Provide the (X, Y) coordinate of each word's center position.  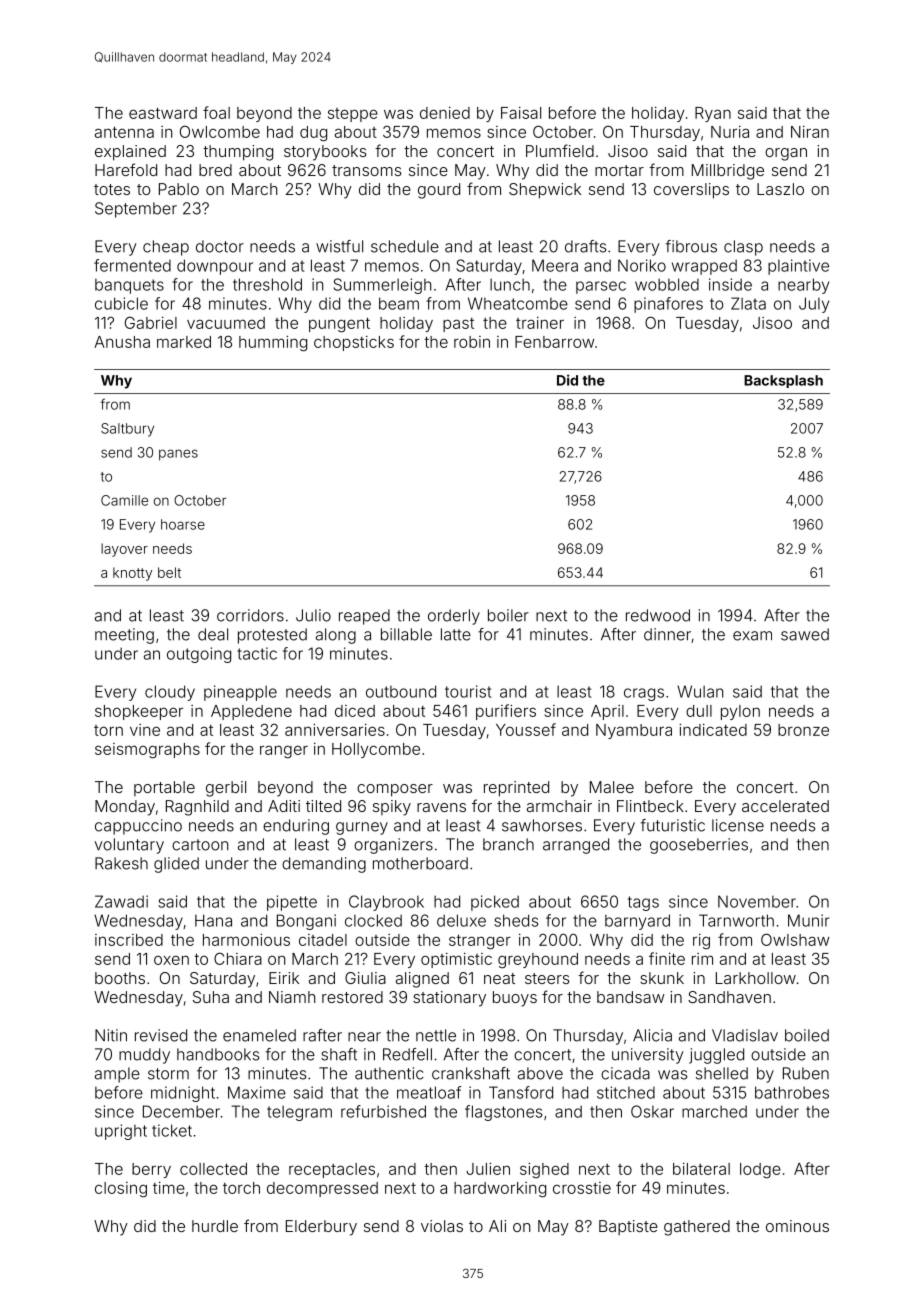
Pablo (179, 189)
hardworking (500, 1190)
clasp (743, 248)
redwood (658, 615)
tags (643, 903)
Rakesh (121, 863)
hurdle (215, 1226)
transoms (366, 170)
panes (178, 455)
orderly (454, 617)
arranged (576, 846)
